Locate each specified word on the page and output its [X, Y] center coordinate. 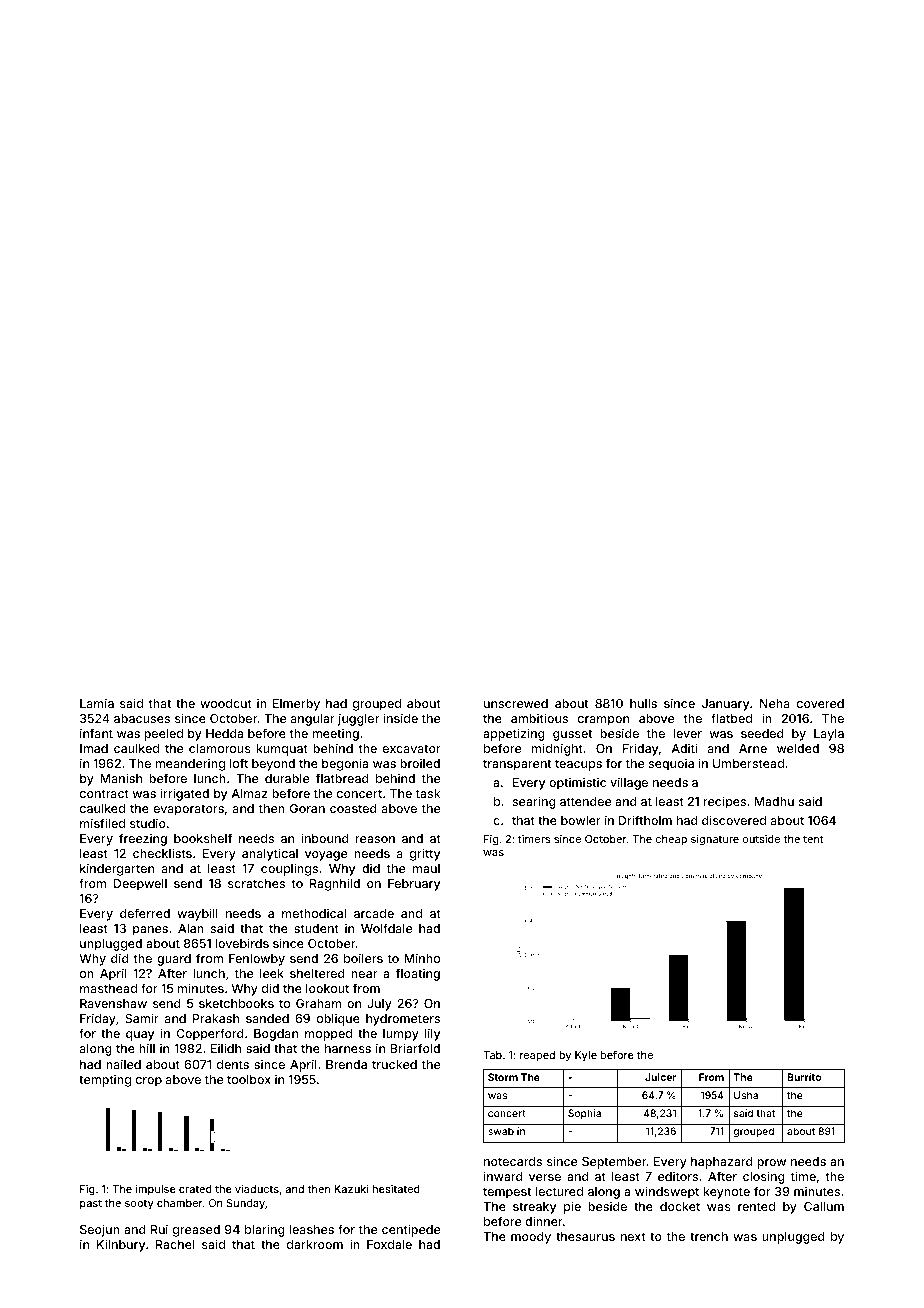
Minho [422, 958]
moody [531, 1238]
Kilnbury [121, 1245]
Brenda [346, 1064]
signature [715, 840]
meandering [190, 765]
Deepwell [140, 885]
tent [813, 839]
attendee [585, 801]
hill [147, 1048]
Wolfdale [386, 928]
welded [798, 748]
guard [174, 960]
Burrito [804, 1077]
